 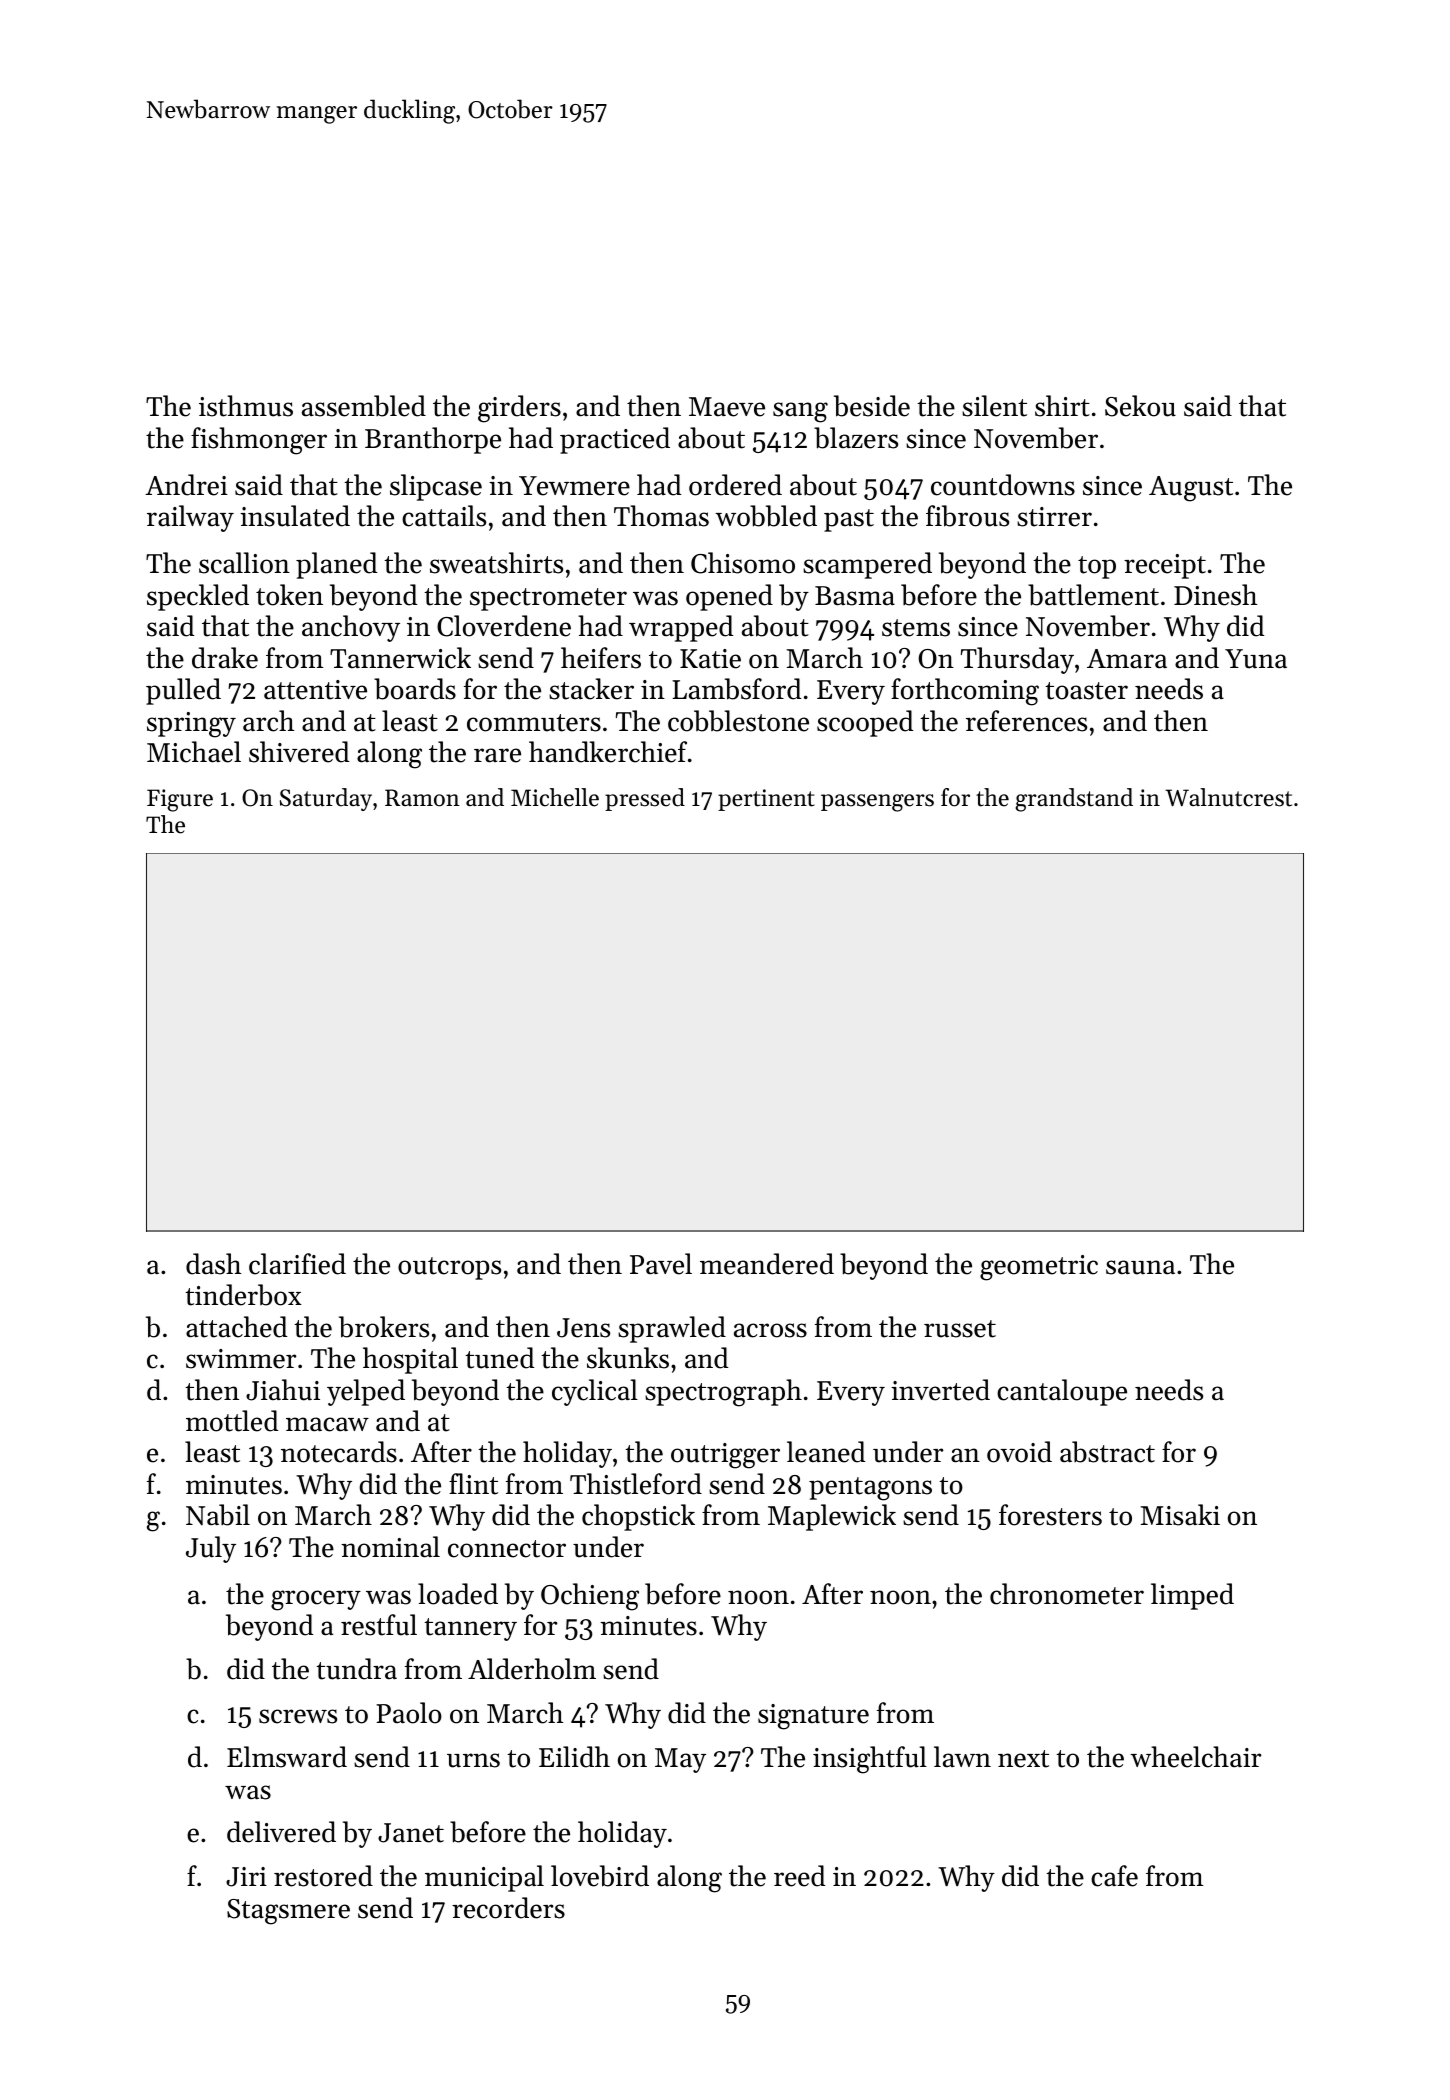 I want to click on Jiahui, so click(x=283, y=1390).
